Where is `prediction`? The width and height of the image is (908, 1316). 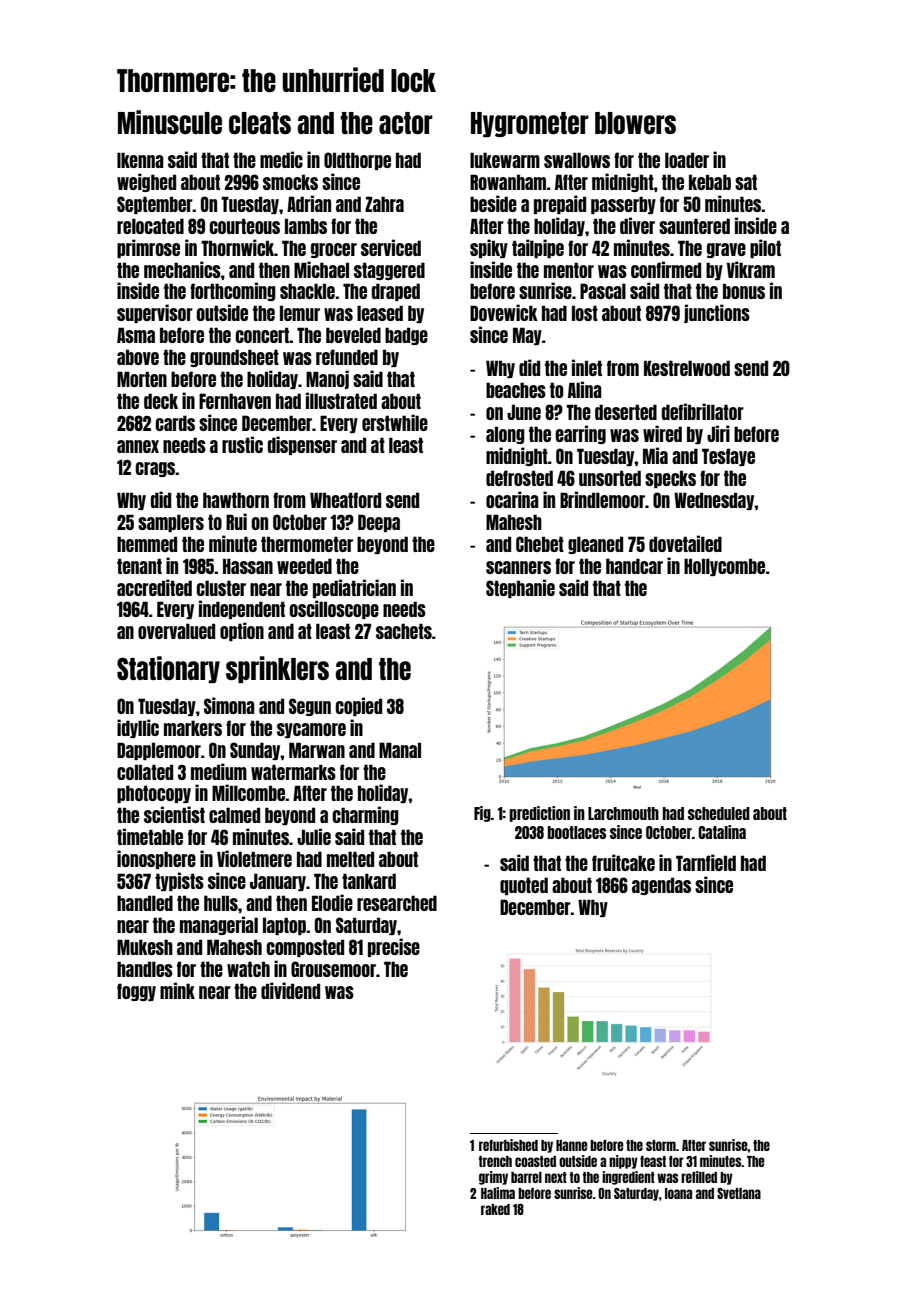 prediction is located at coordinates (539, 814).
